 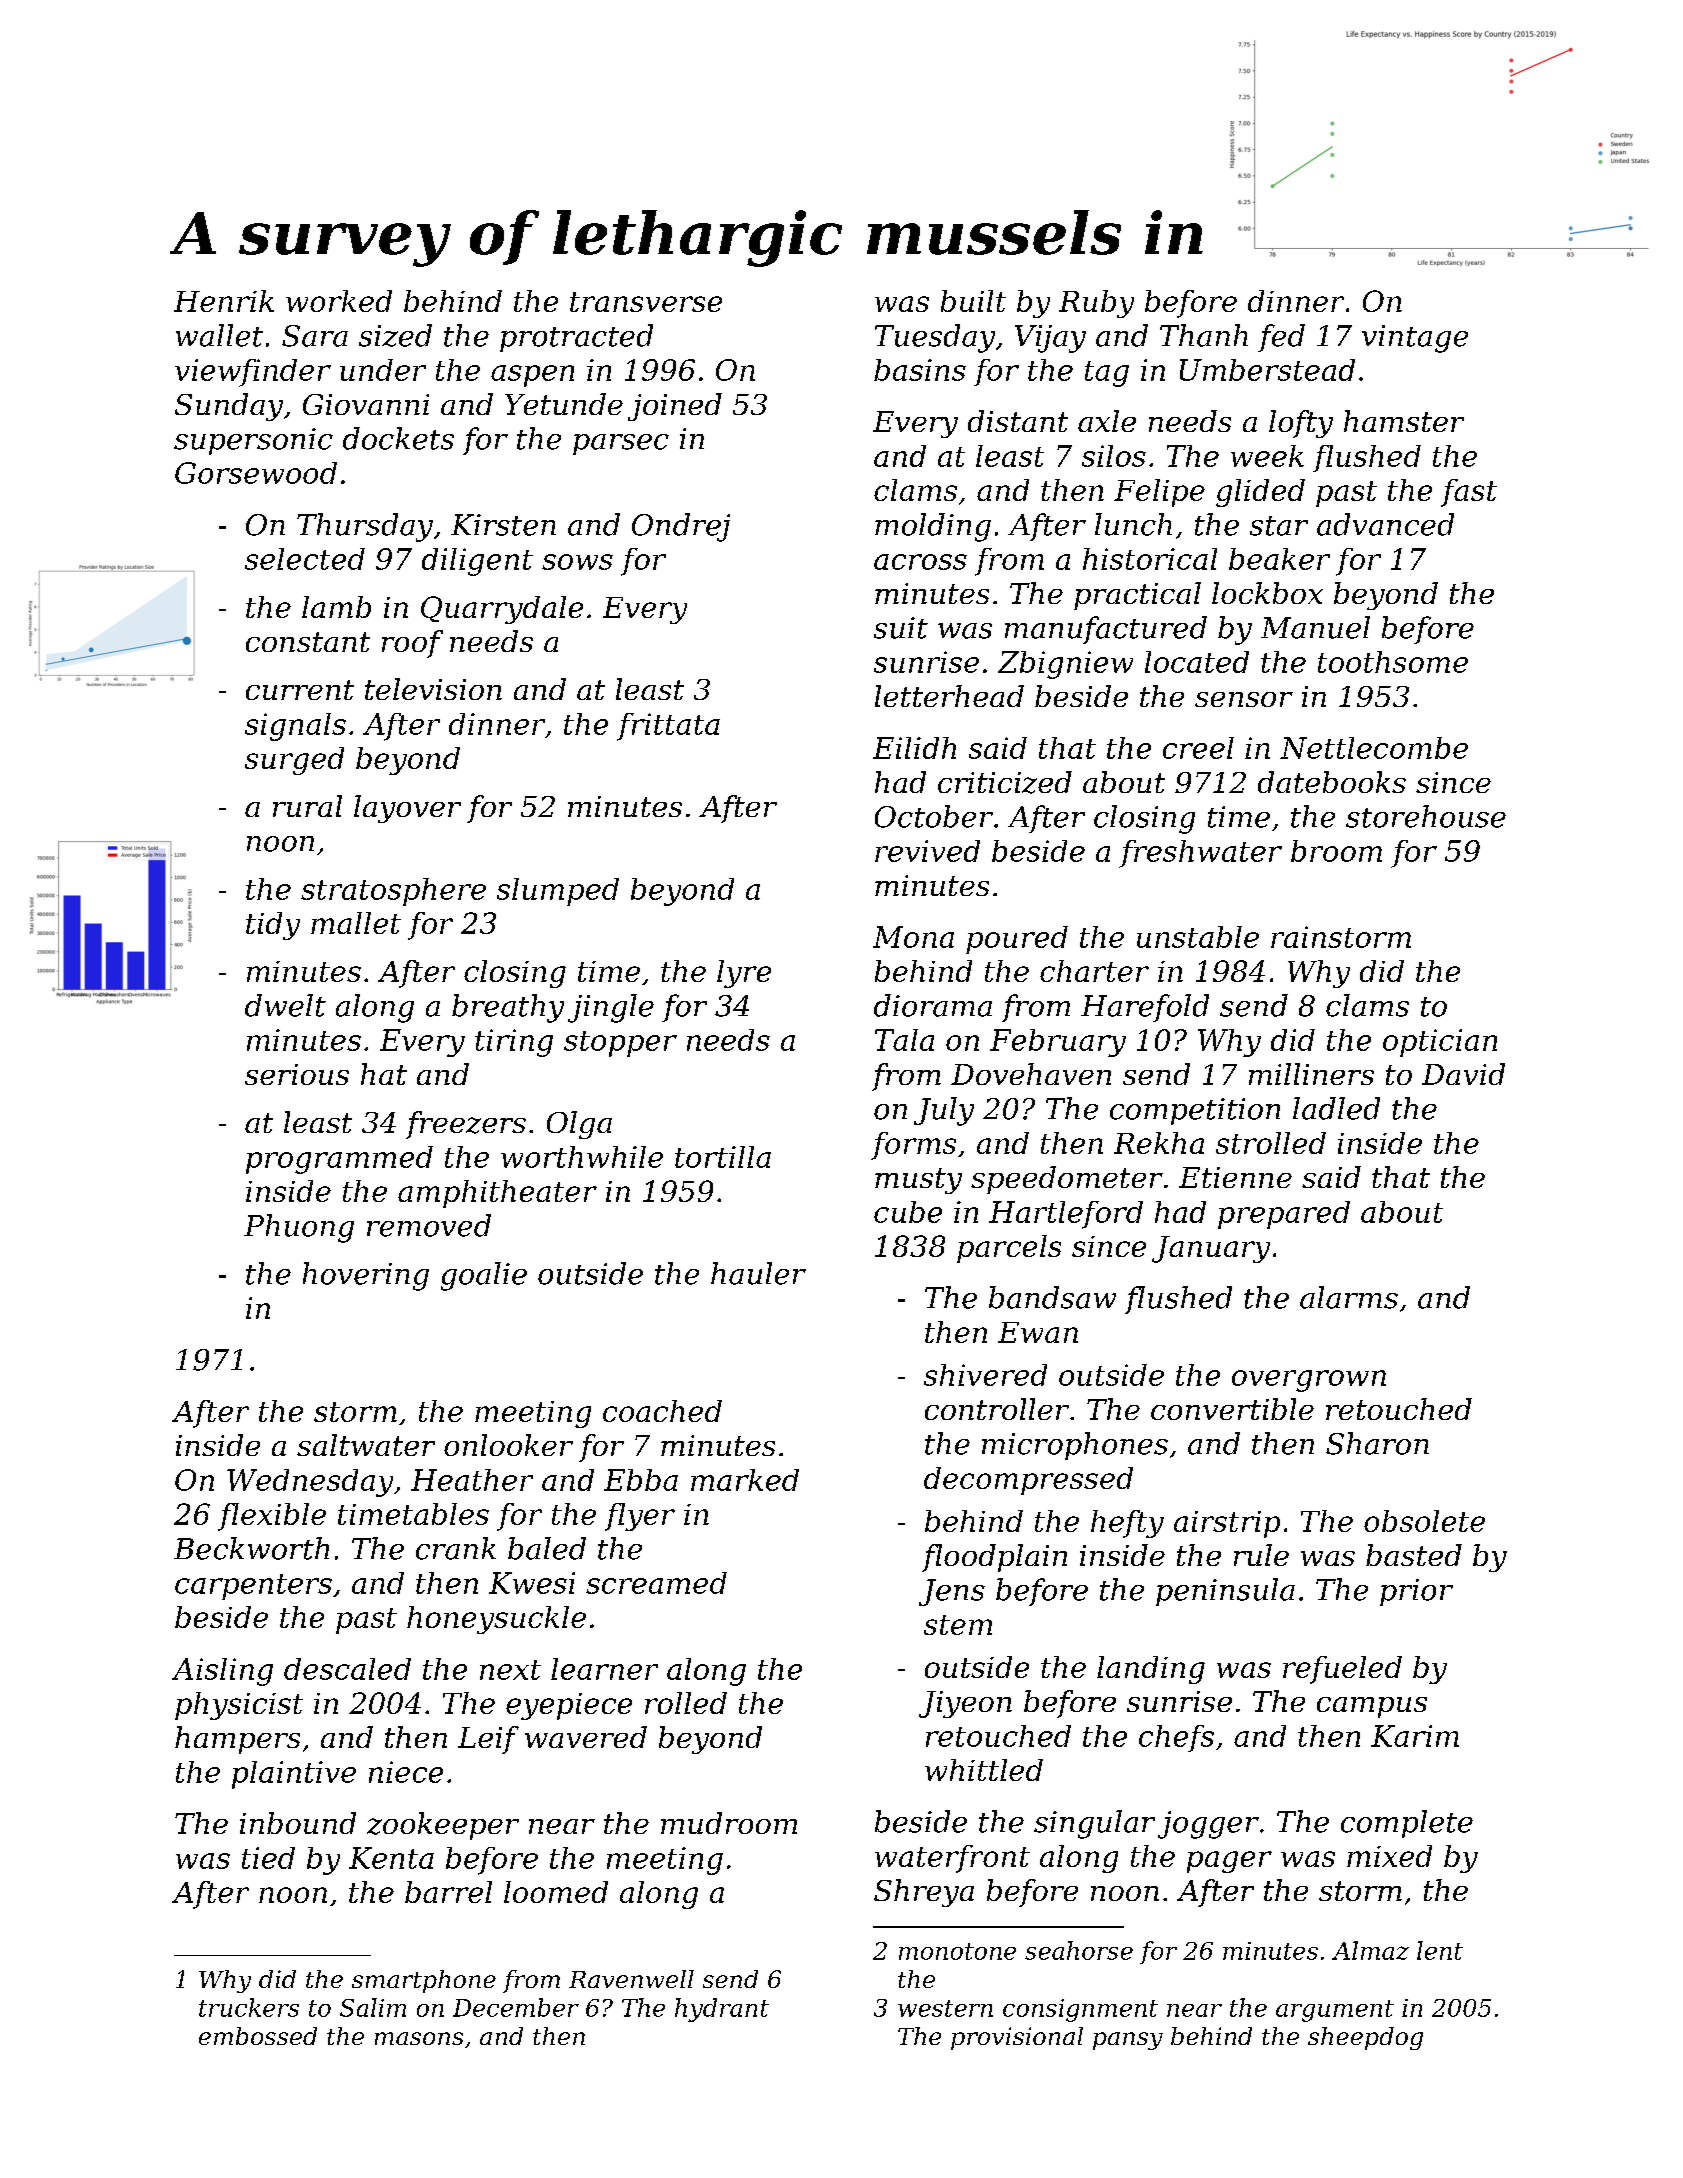 What do you see at coordinates (249, 2007) in the document?
I see `truckers` at bounding box center [249, 2007].
